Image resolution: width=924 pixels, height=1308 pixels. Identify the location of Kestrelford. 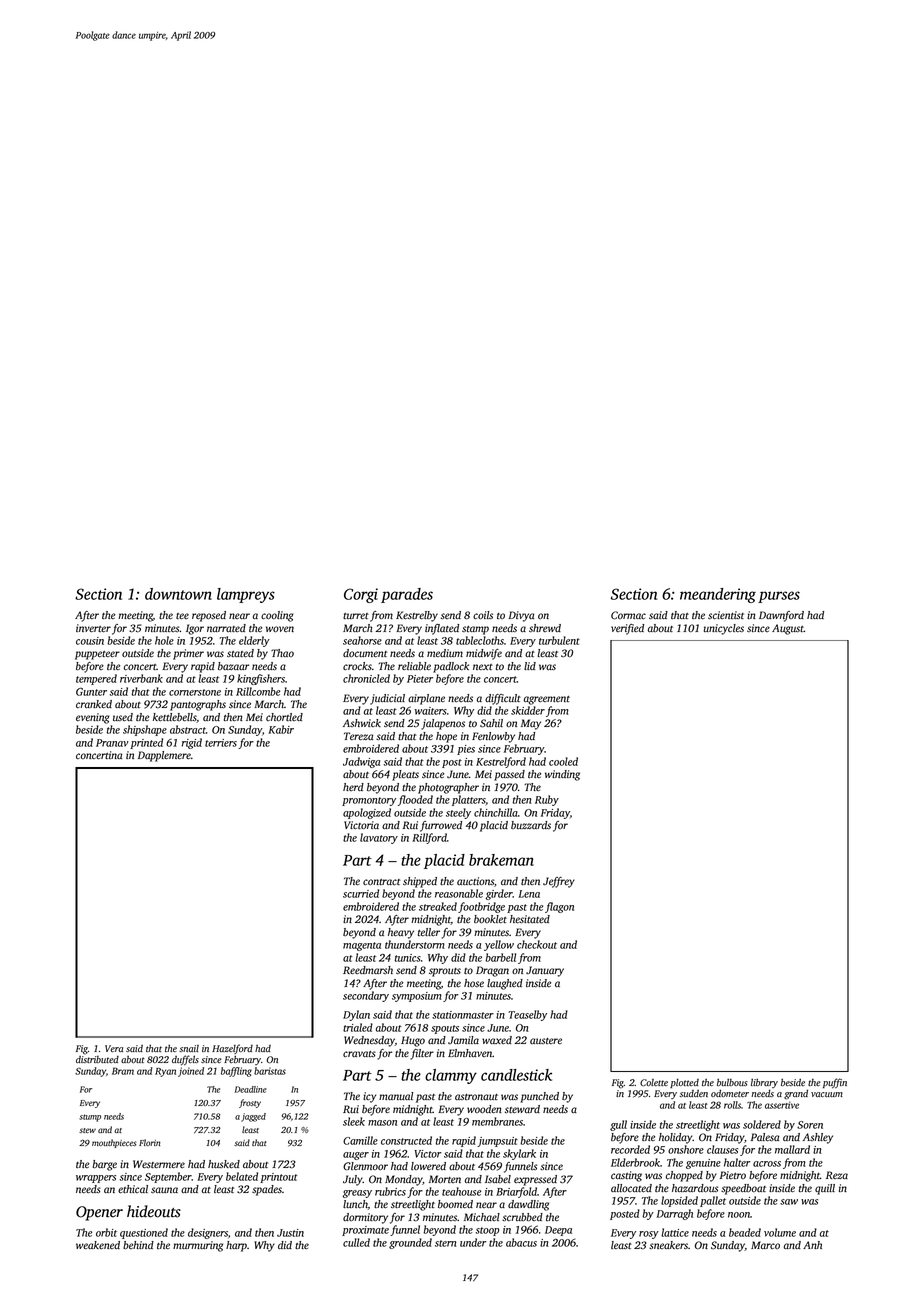
(501, 762).
